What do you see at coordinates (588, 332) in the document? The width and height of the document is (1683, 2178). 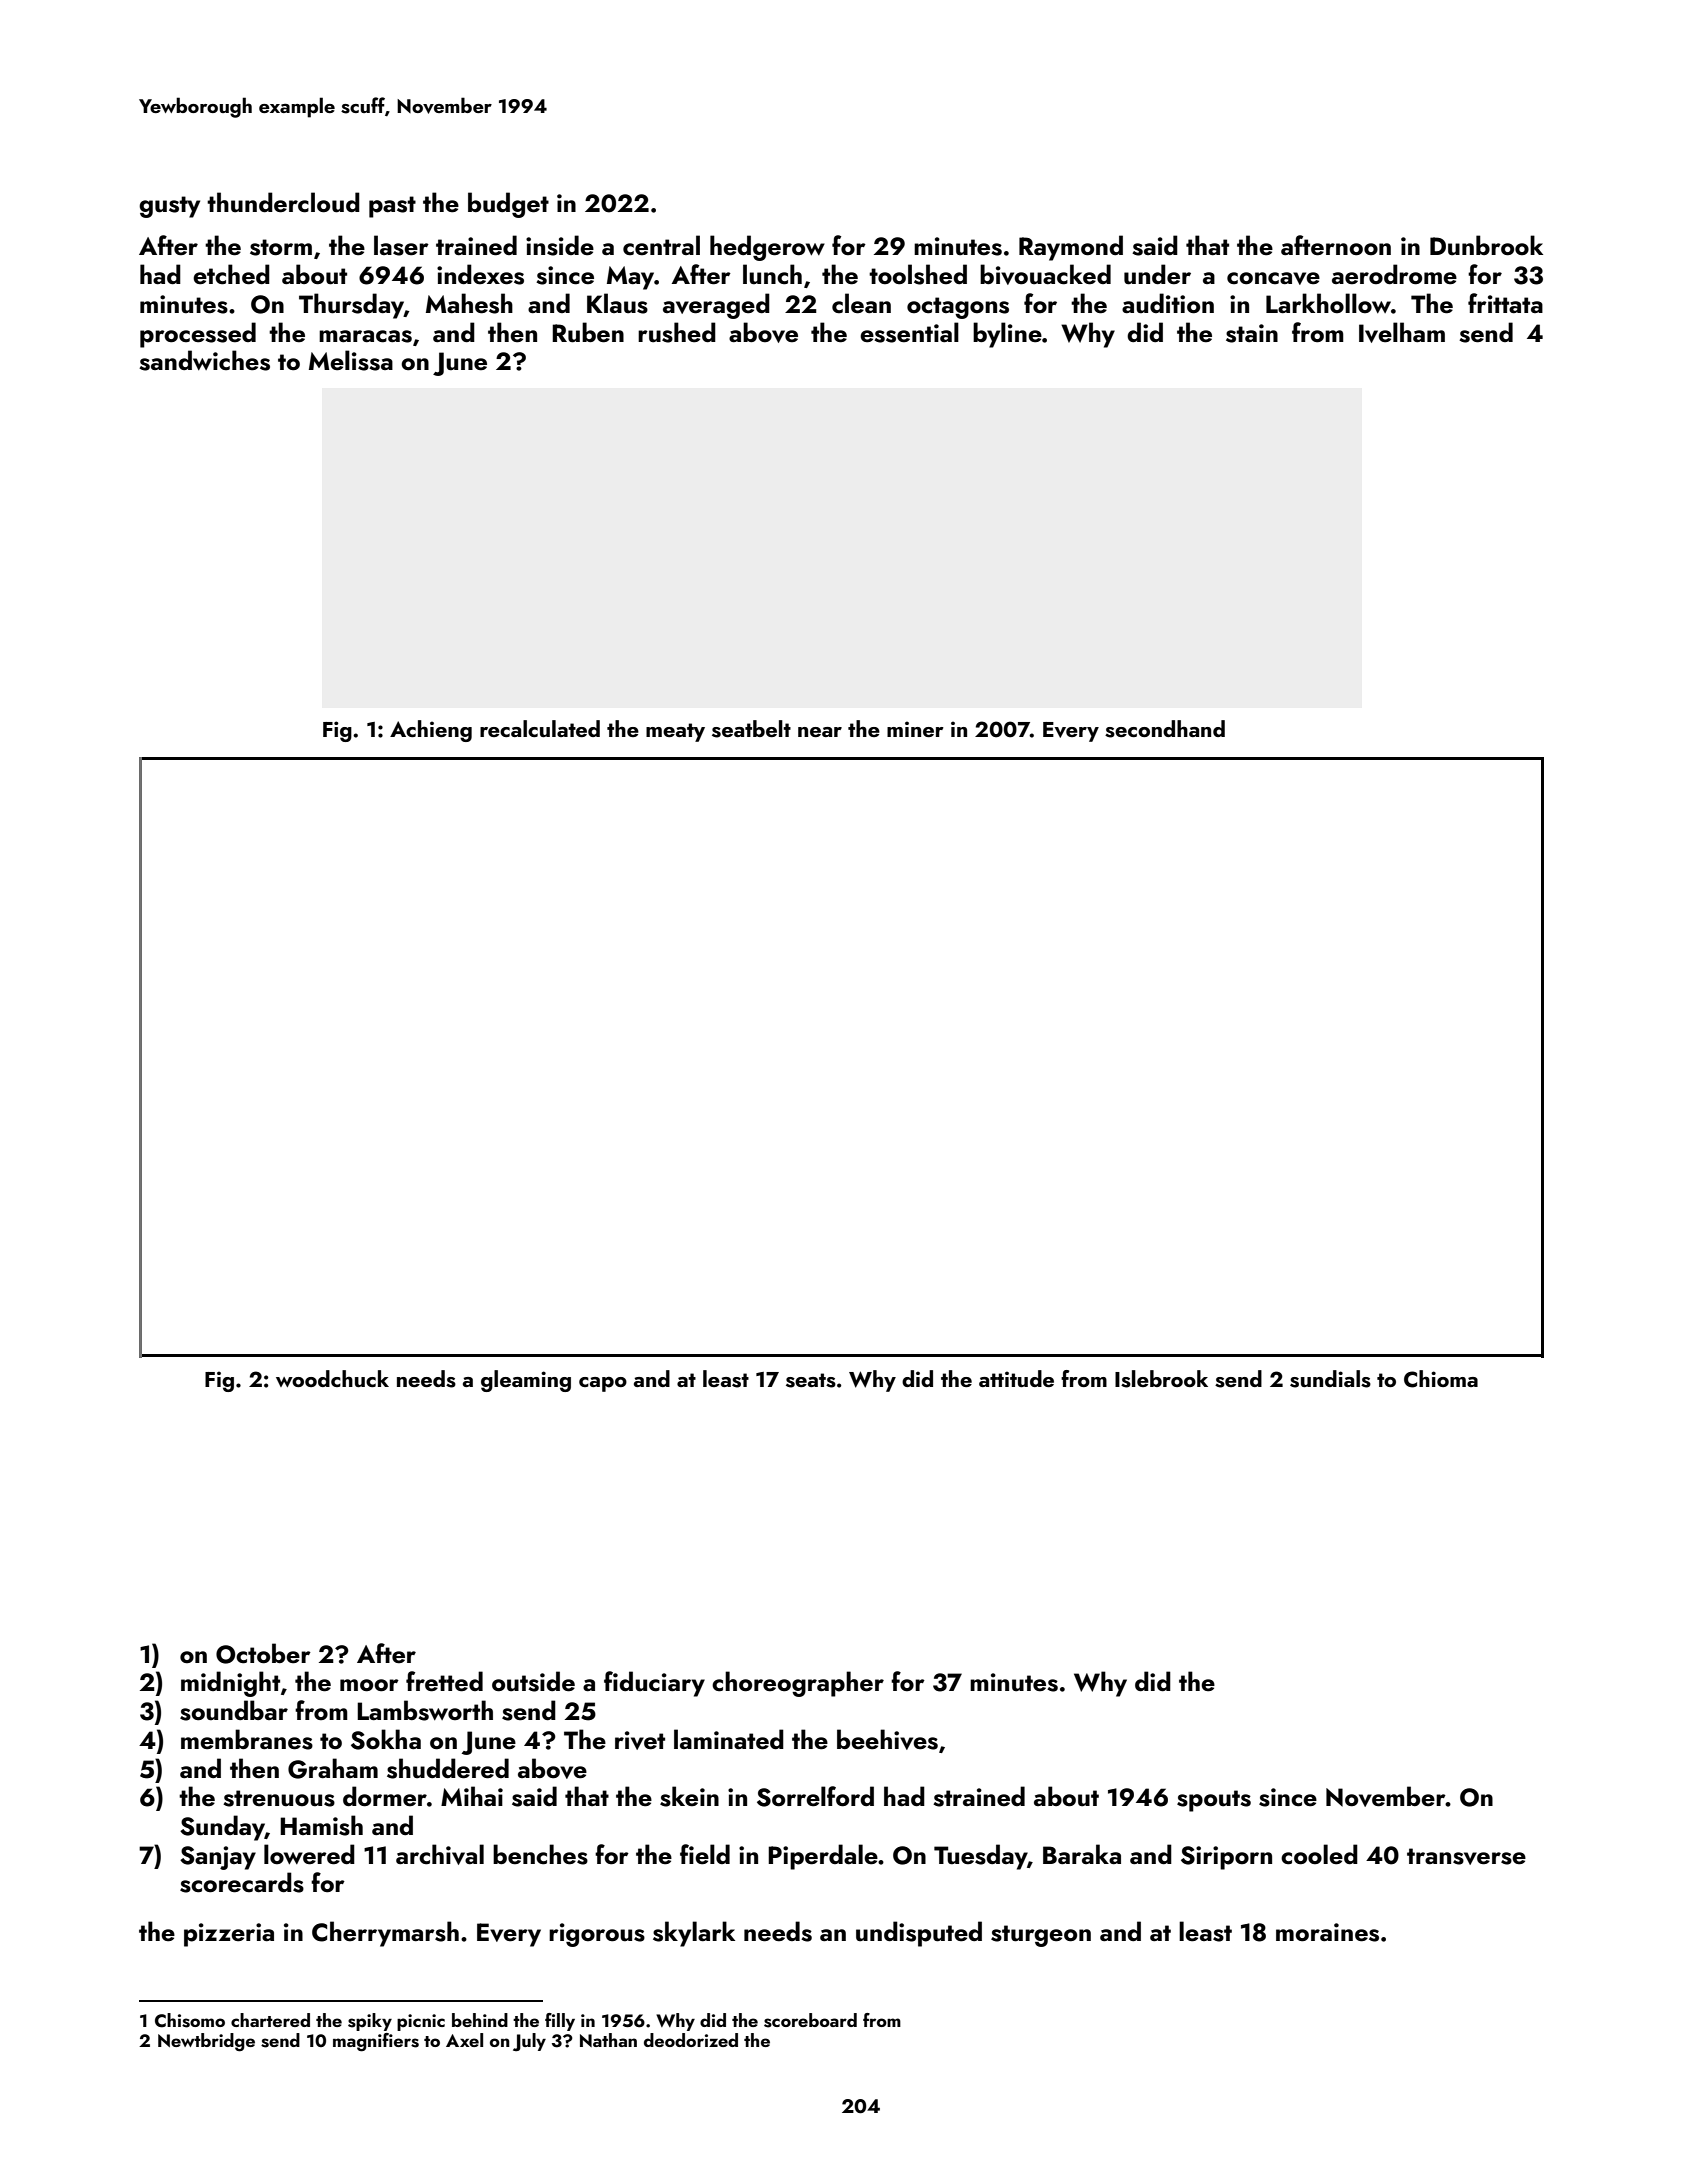 I see `Ruben` at bounding box center [588, 332].
